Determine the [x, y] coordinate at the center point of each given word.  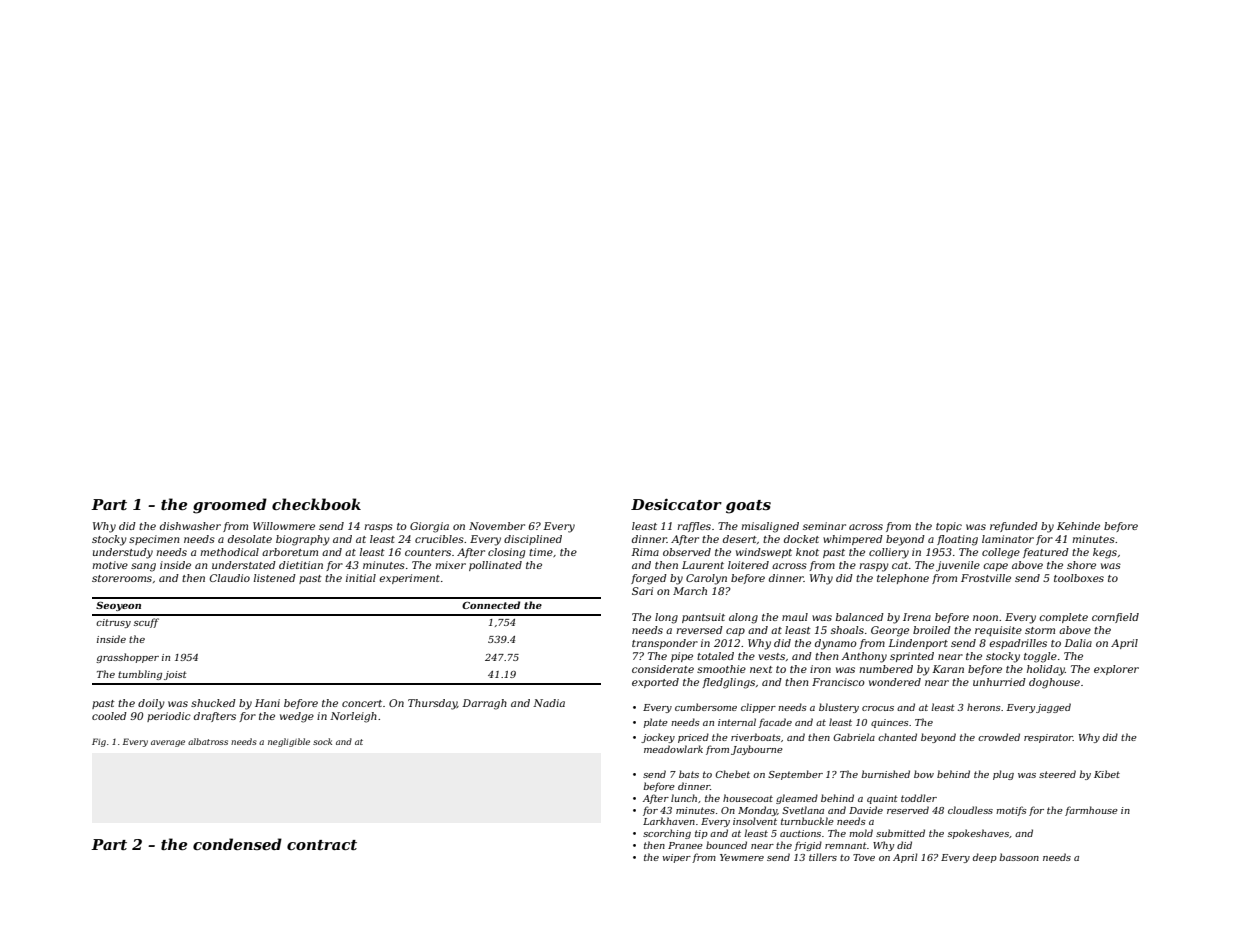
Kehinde [1078, 526]
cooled [109, 716]
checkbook [316, 504]
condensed [237, 844]
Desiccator [676, 504]
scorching [667, 834]
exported [655, 683]
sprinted [912, 657]
